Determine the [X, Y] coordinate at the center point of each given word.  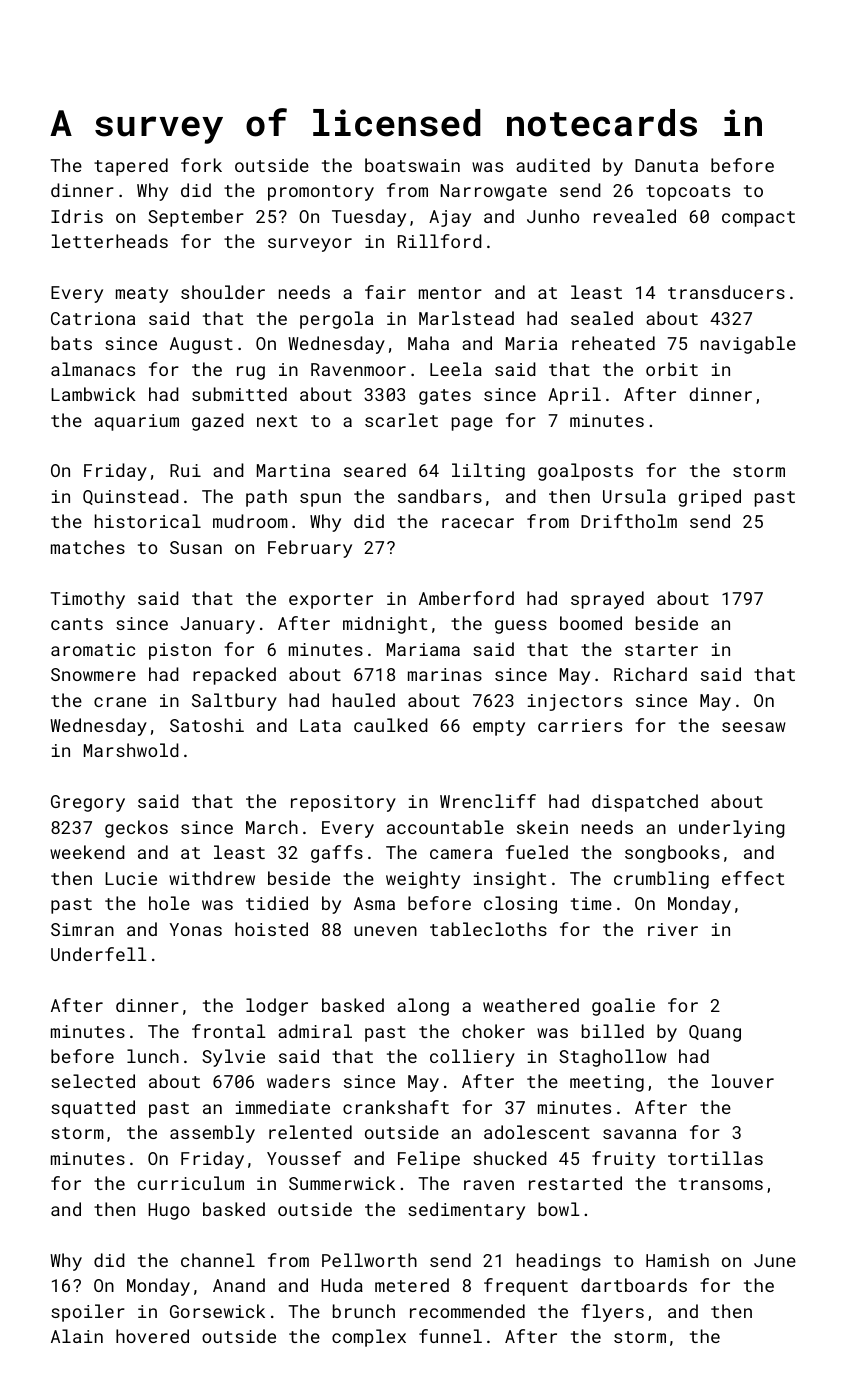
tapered [131, 167]
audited [553, 165]
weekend [87, 852]
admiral [315, 1031]
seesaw [754, 727]
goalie [623, 1007]
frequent [526, 1287]
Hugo [169, 1211]
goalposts [585, 472]
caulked [391, 725]
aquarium [136, 422]
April [574, 396]
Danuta [666, 165]
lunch [153, 1056]
